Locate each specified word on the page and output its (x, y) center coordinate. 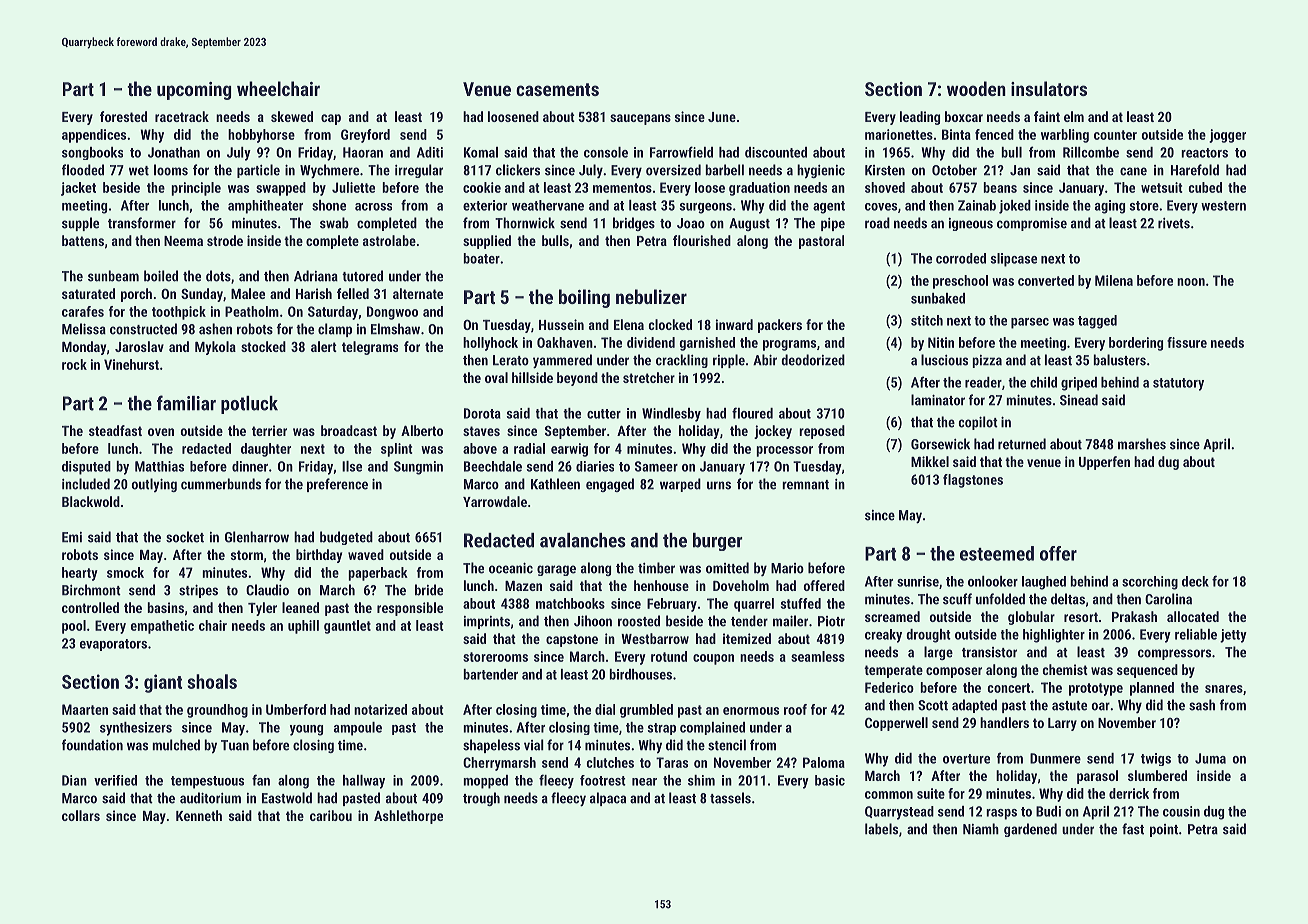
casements (557, 89)
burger (718, 542)
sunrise (918, 581)
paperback (378, 574)
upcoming (194, 91)
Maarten (85, 709)
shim (701, 780)
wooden (976, 88)
